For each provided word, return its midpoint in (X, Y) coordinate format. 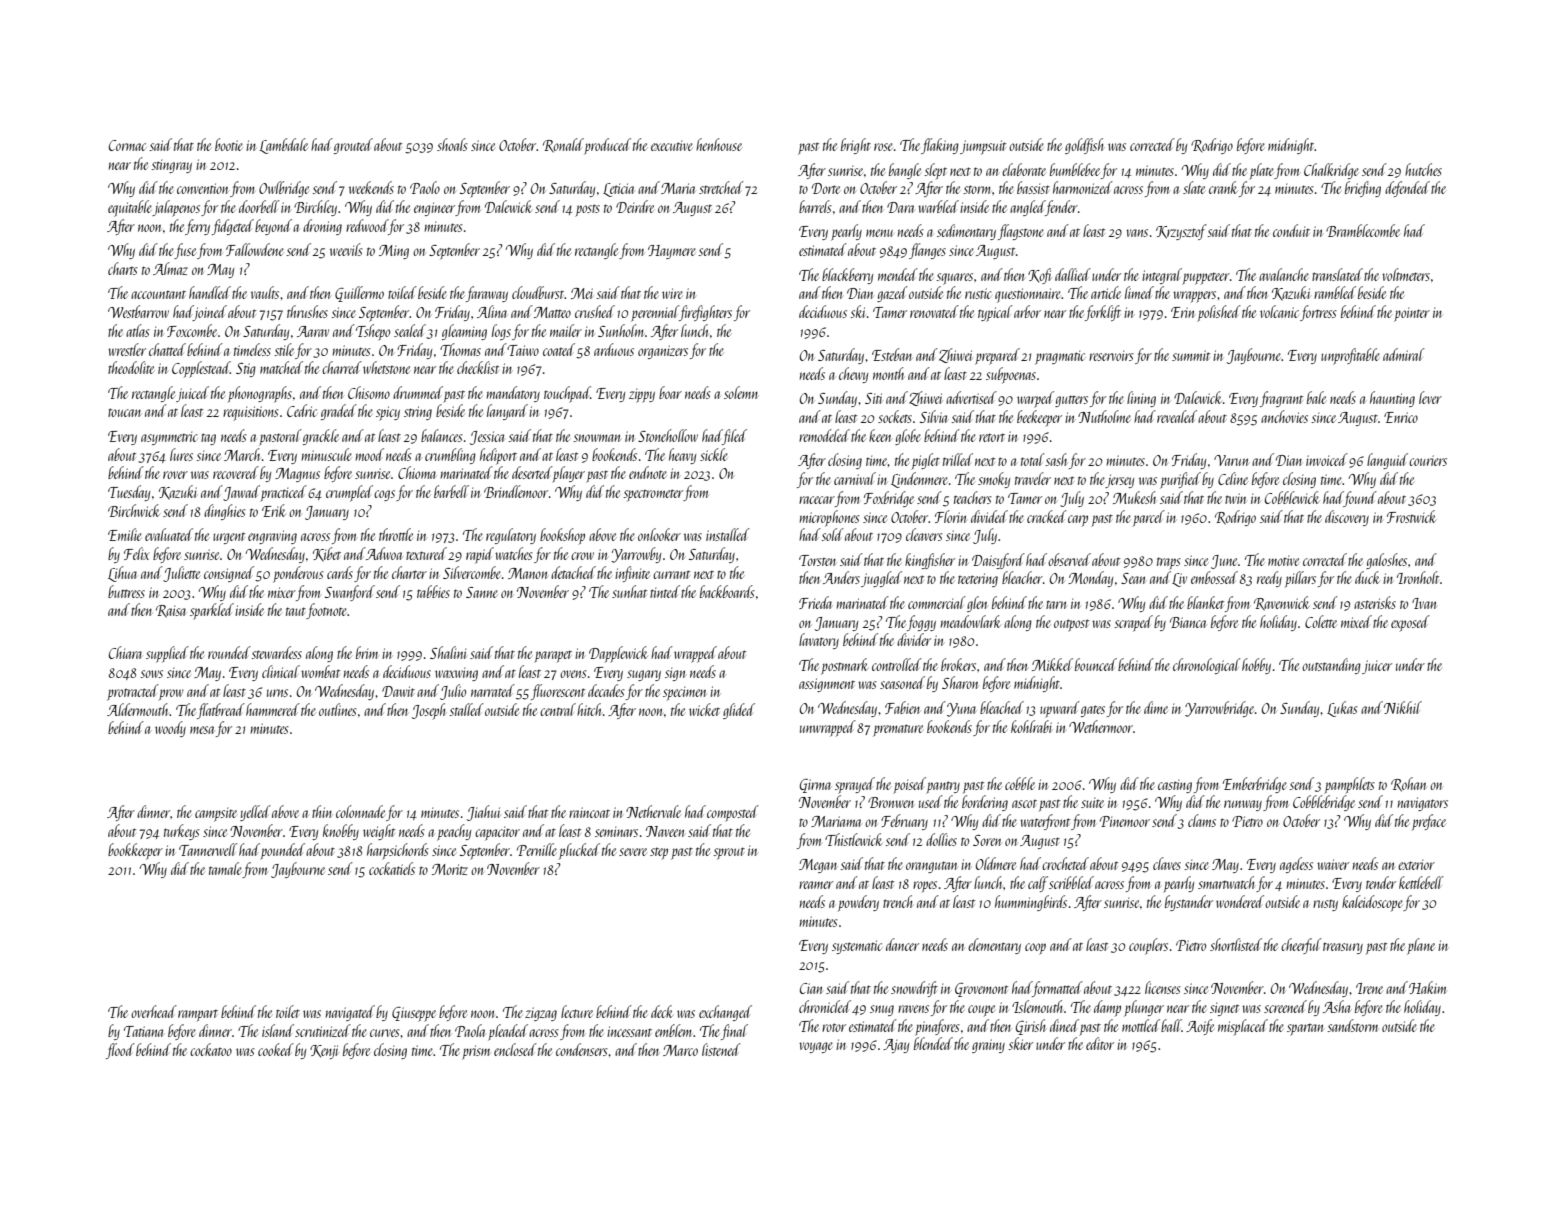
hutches (1423, 169)
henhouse (719, 144)
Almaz (170, 268)
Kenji (324, 1052)
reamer (816, 885)
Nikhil (1403, 707)
